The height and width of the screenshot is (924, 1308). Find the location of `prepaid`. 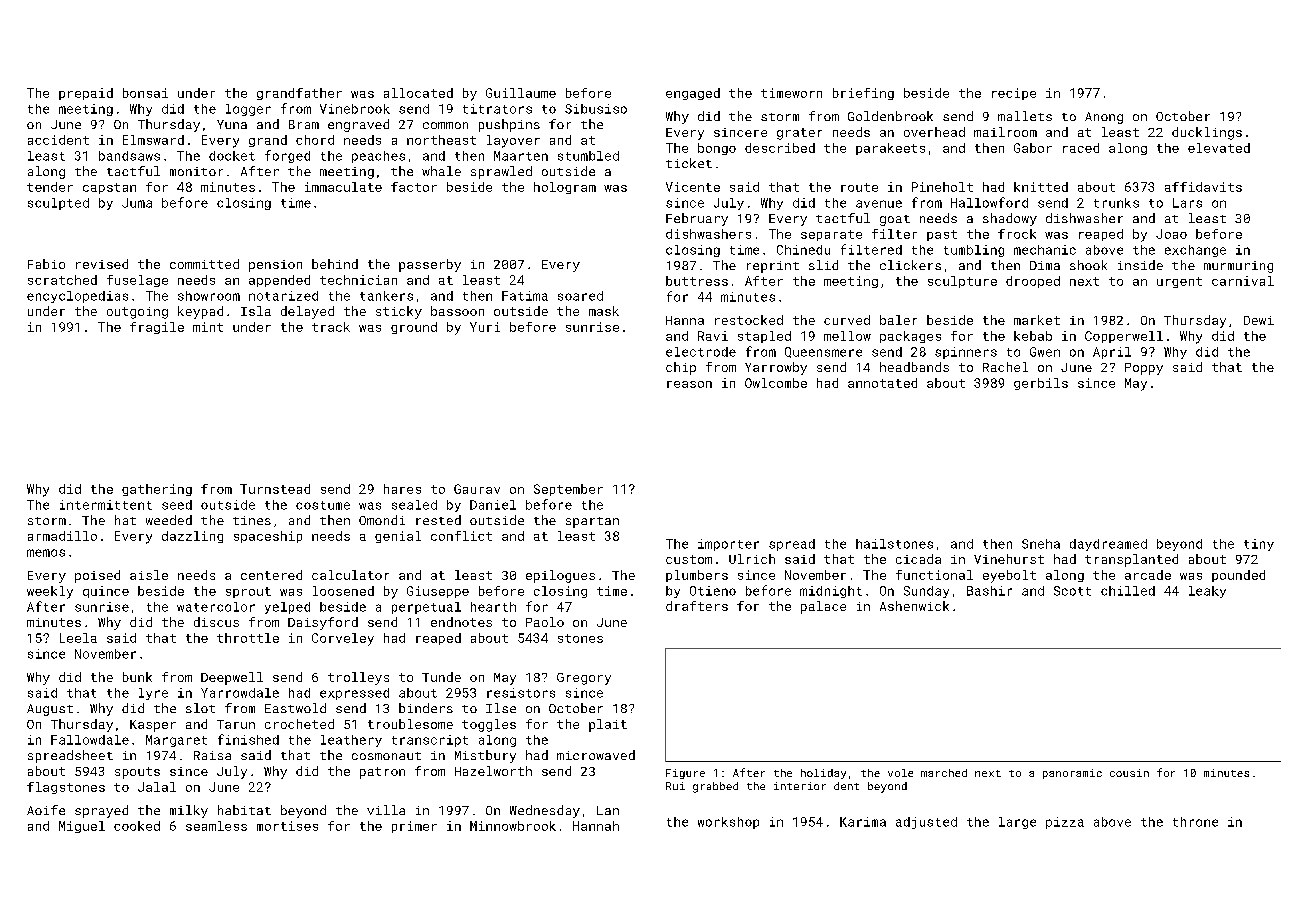

prepaid is located at coordinates (86, 94).
